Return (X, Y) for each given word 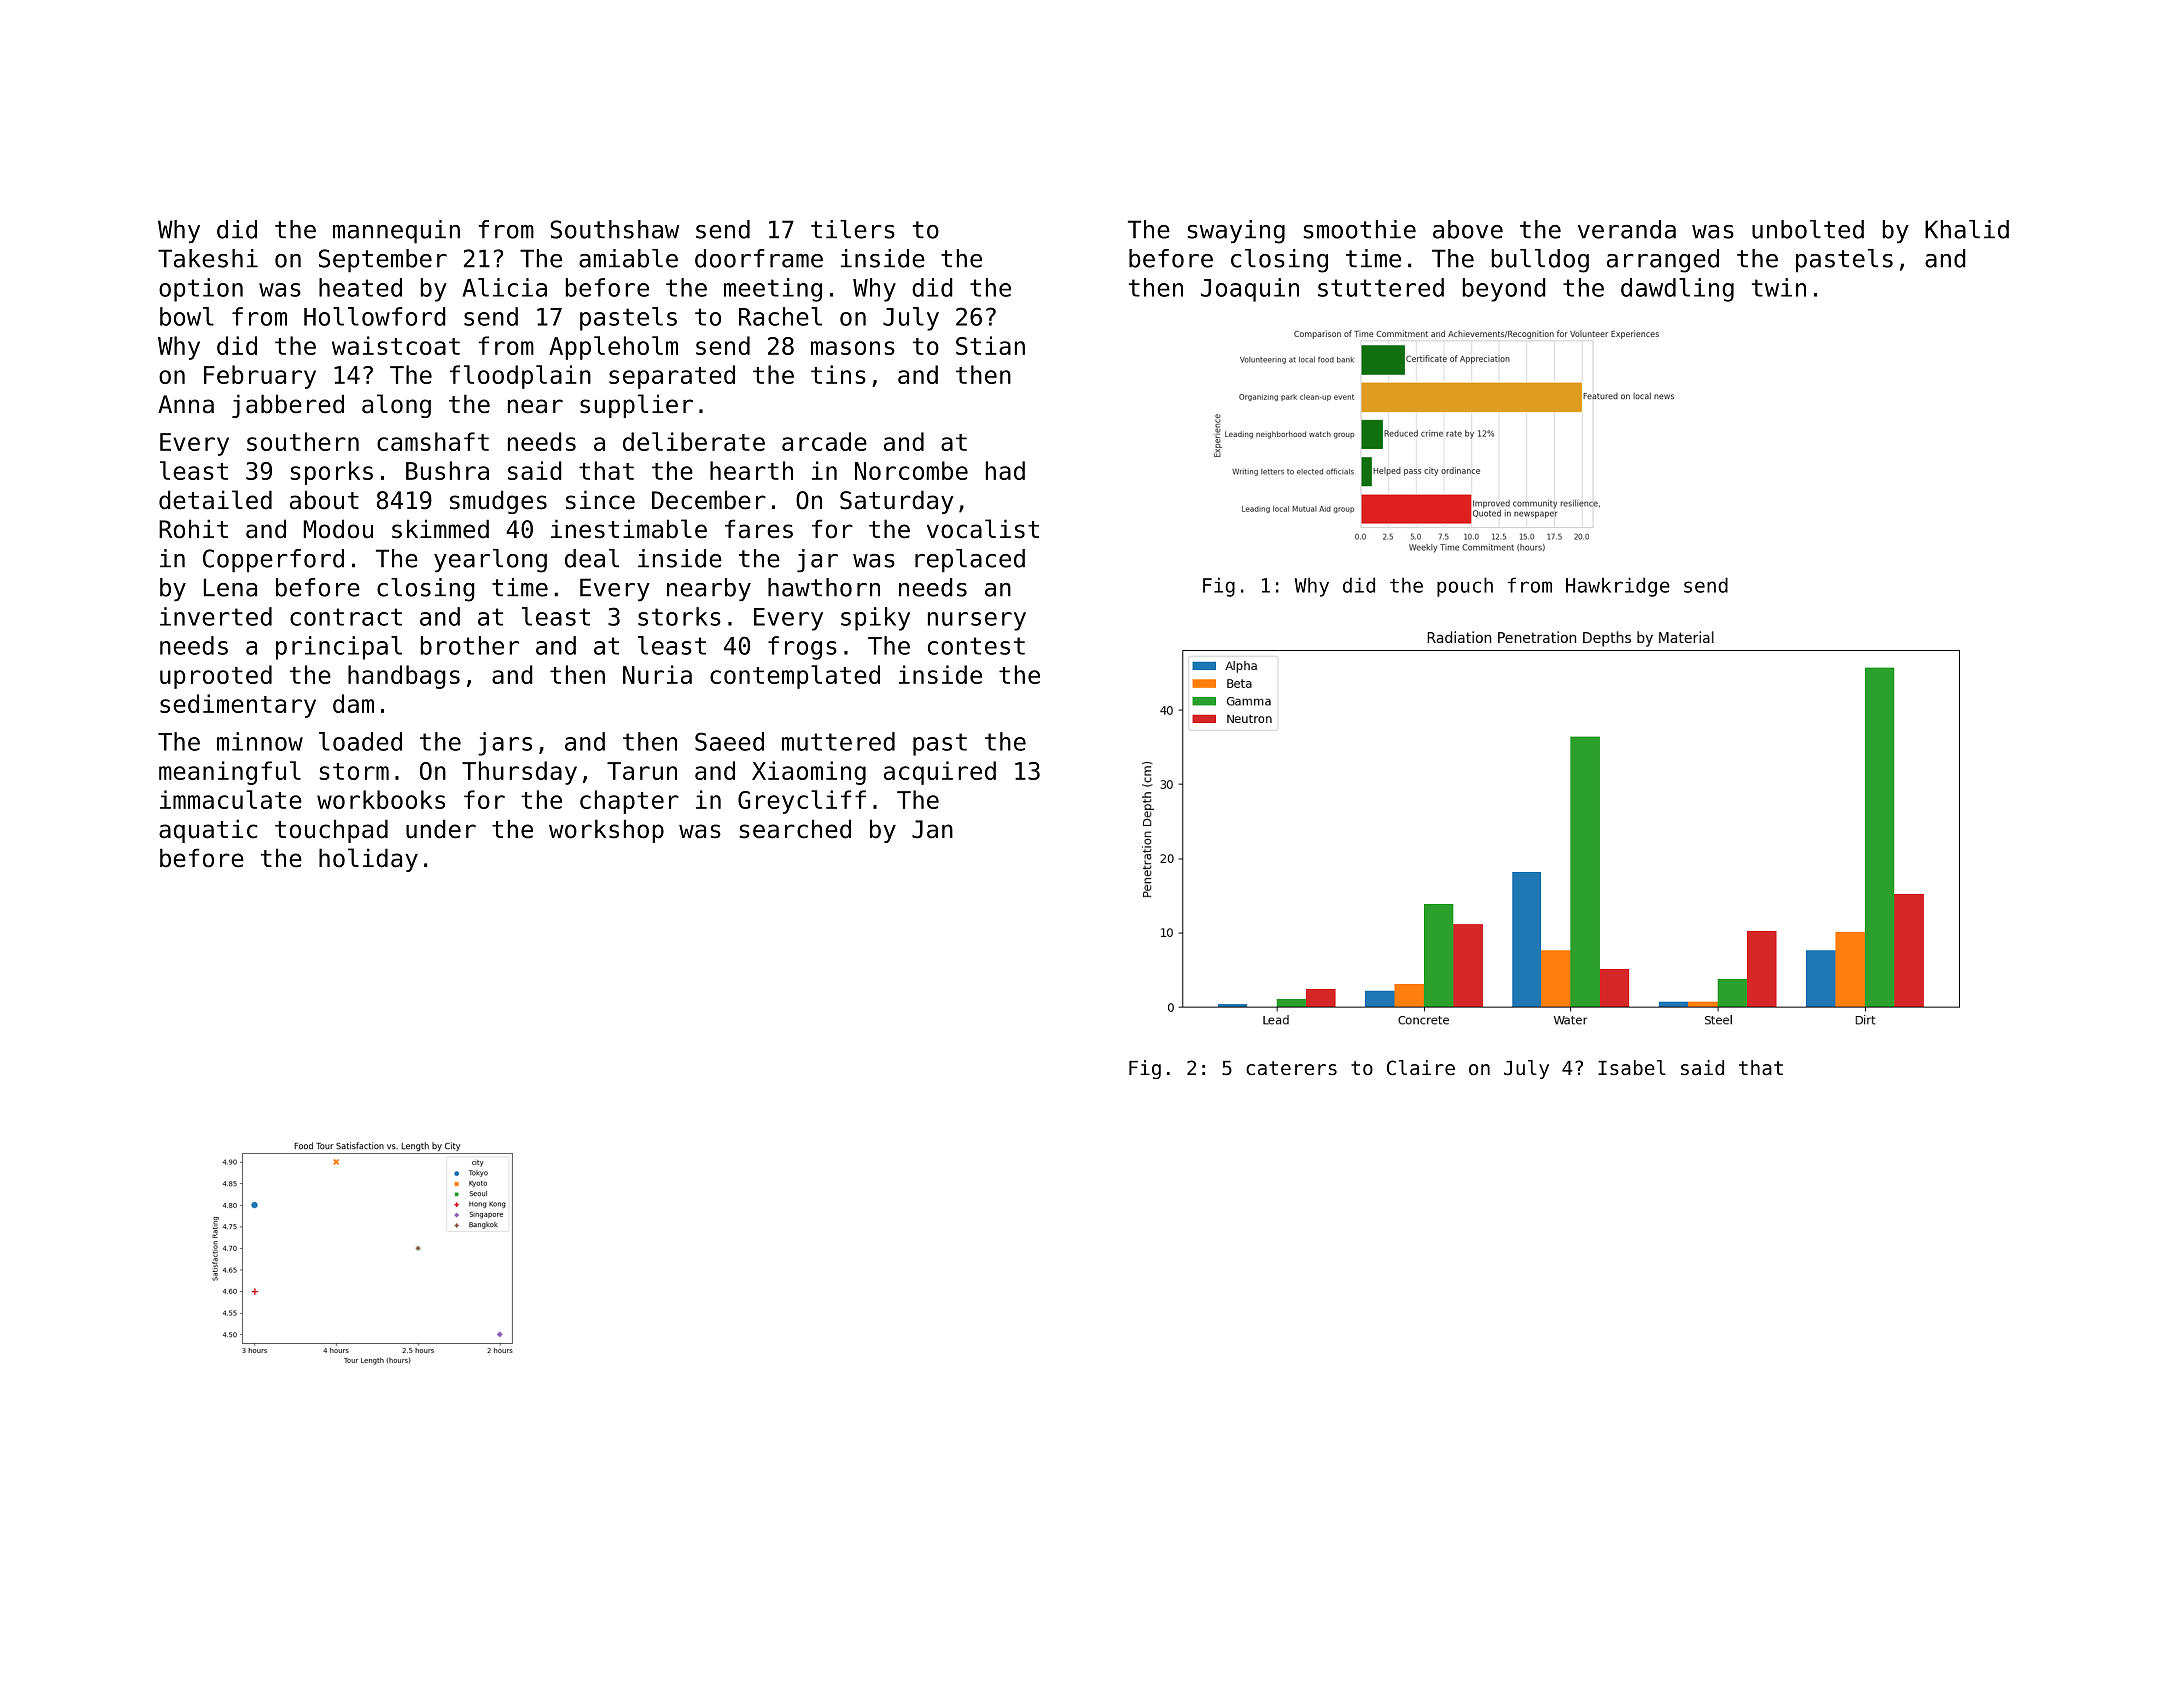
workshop (606, 831)
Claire (1421, 1068)
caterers (1291, 1068)
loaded (360, 741)
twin (1779, 287)
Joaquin (1250, 290)
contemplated (795, 677)
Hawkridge (1618, 587)
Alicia (504, 287)
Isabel (1632, 1068)
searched (795, 829)
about (324, 500)
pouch (1465, 587)
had (1005, 470)
